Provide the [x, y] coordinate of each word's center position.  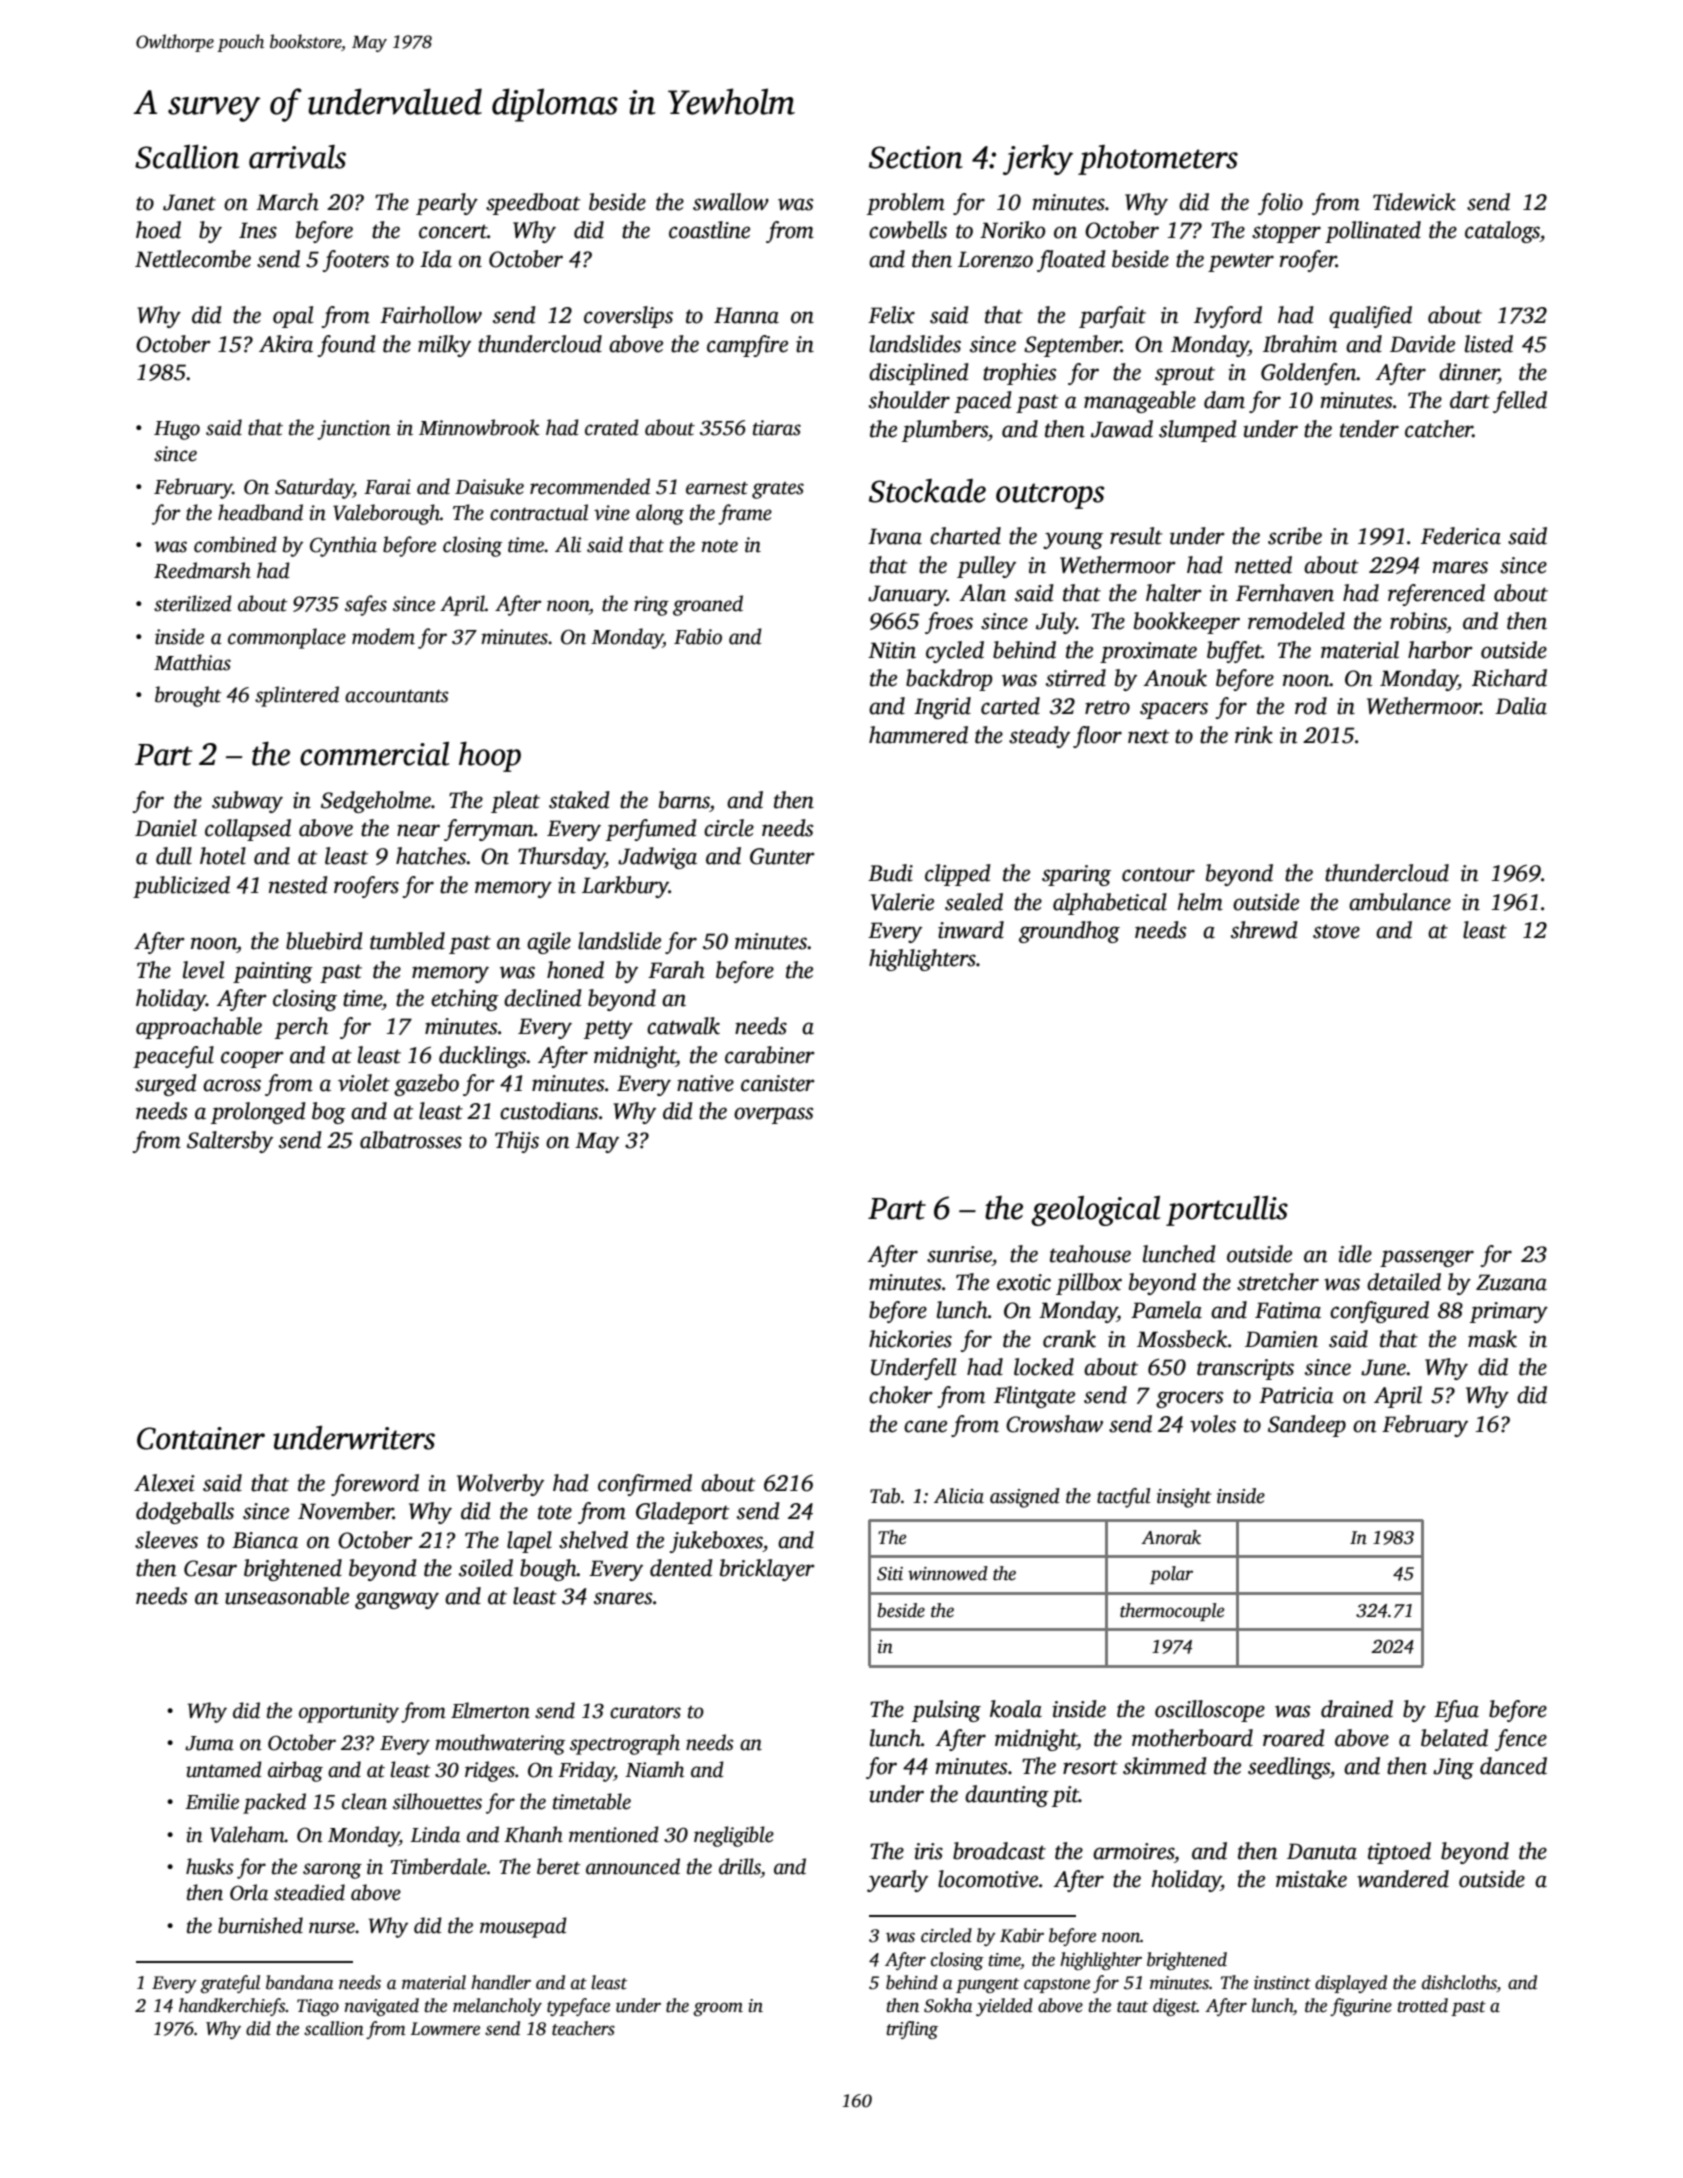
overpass [773, 1115]
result [1136, 536]
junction [354, 430]
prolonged [258, 1113]
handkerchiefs [232, 2007]
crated [612, 427]
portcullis [1227, 1211]
